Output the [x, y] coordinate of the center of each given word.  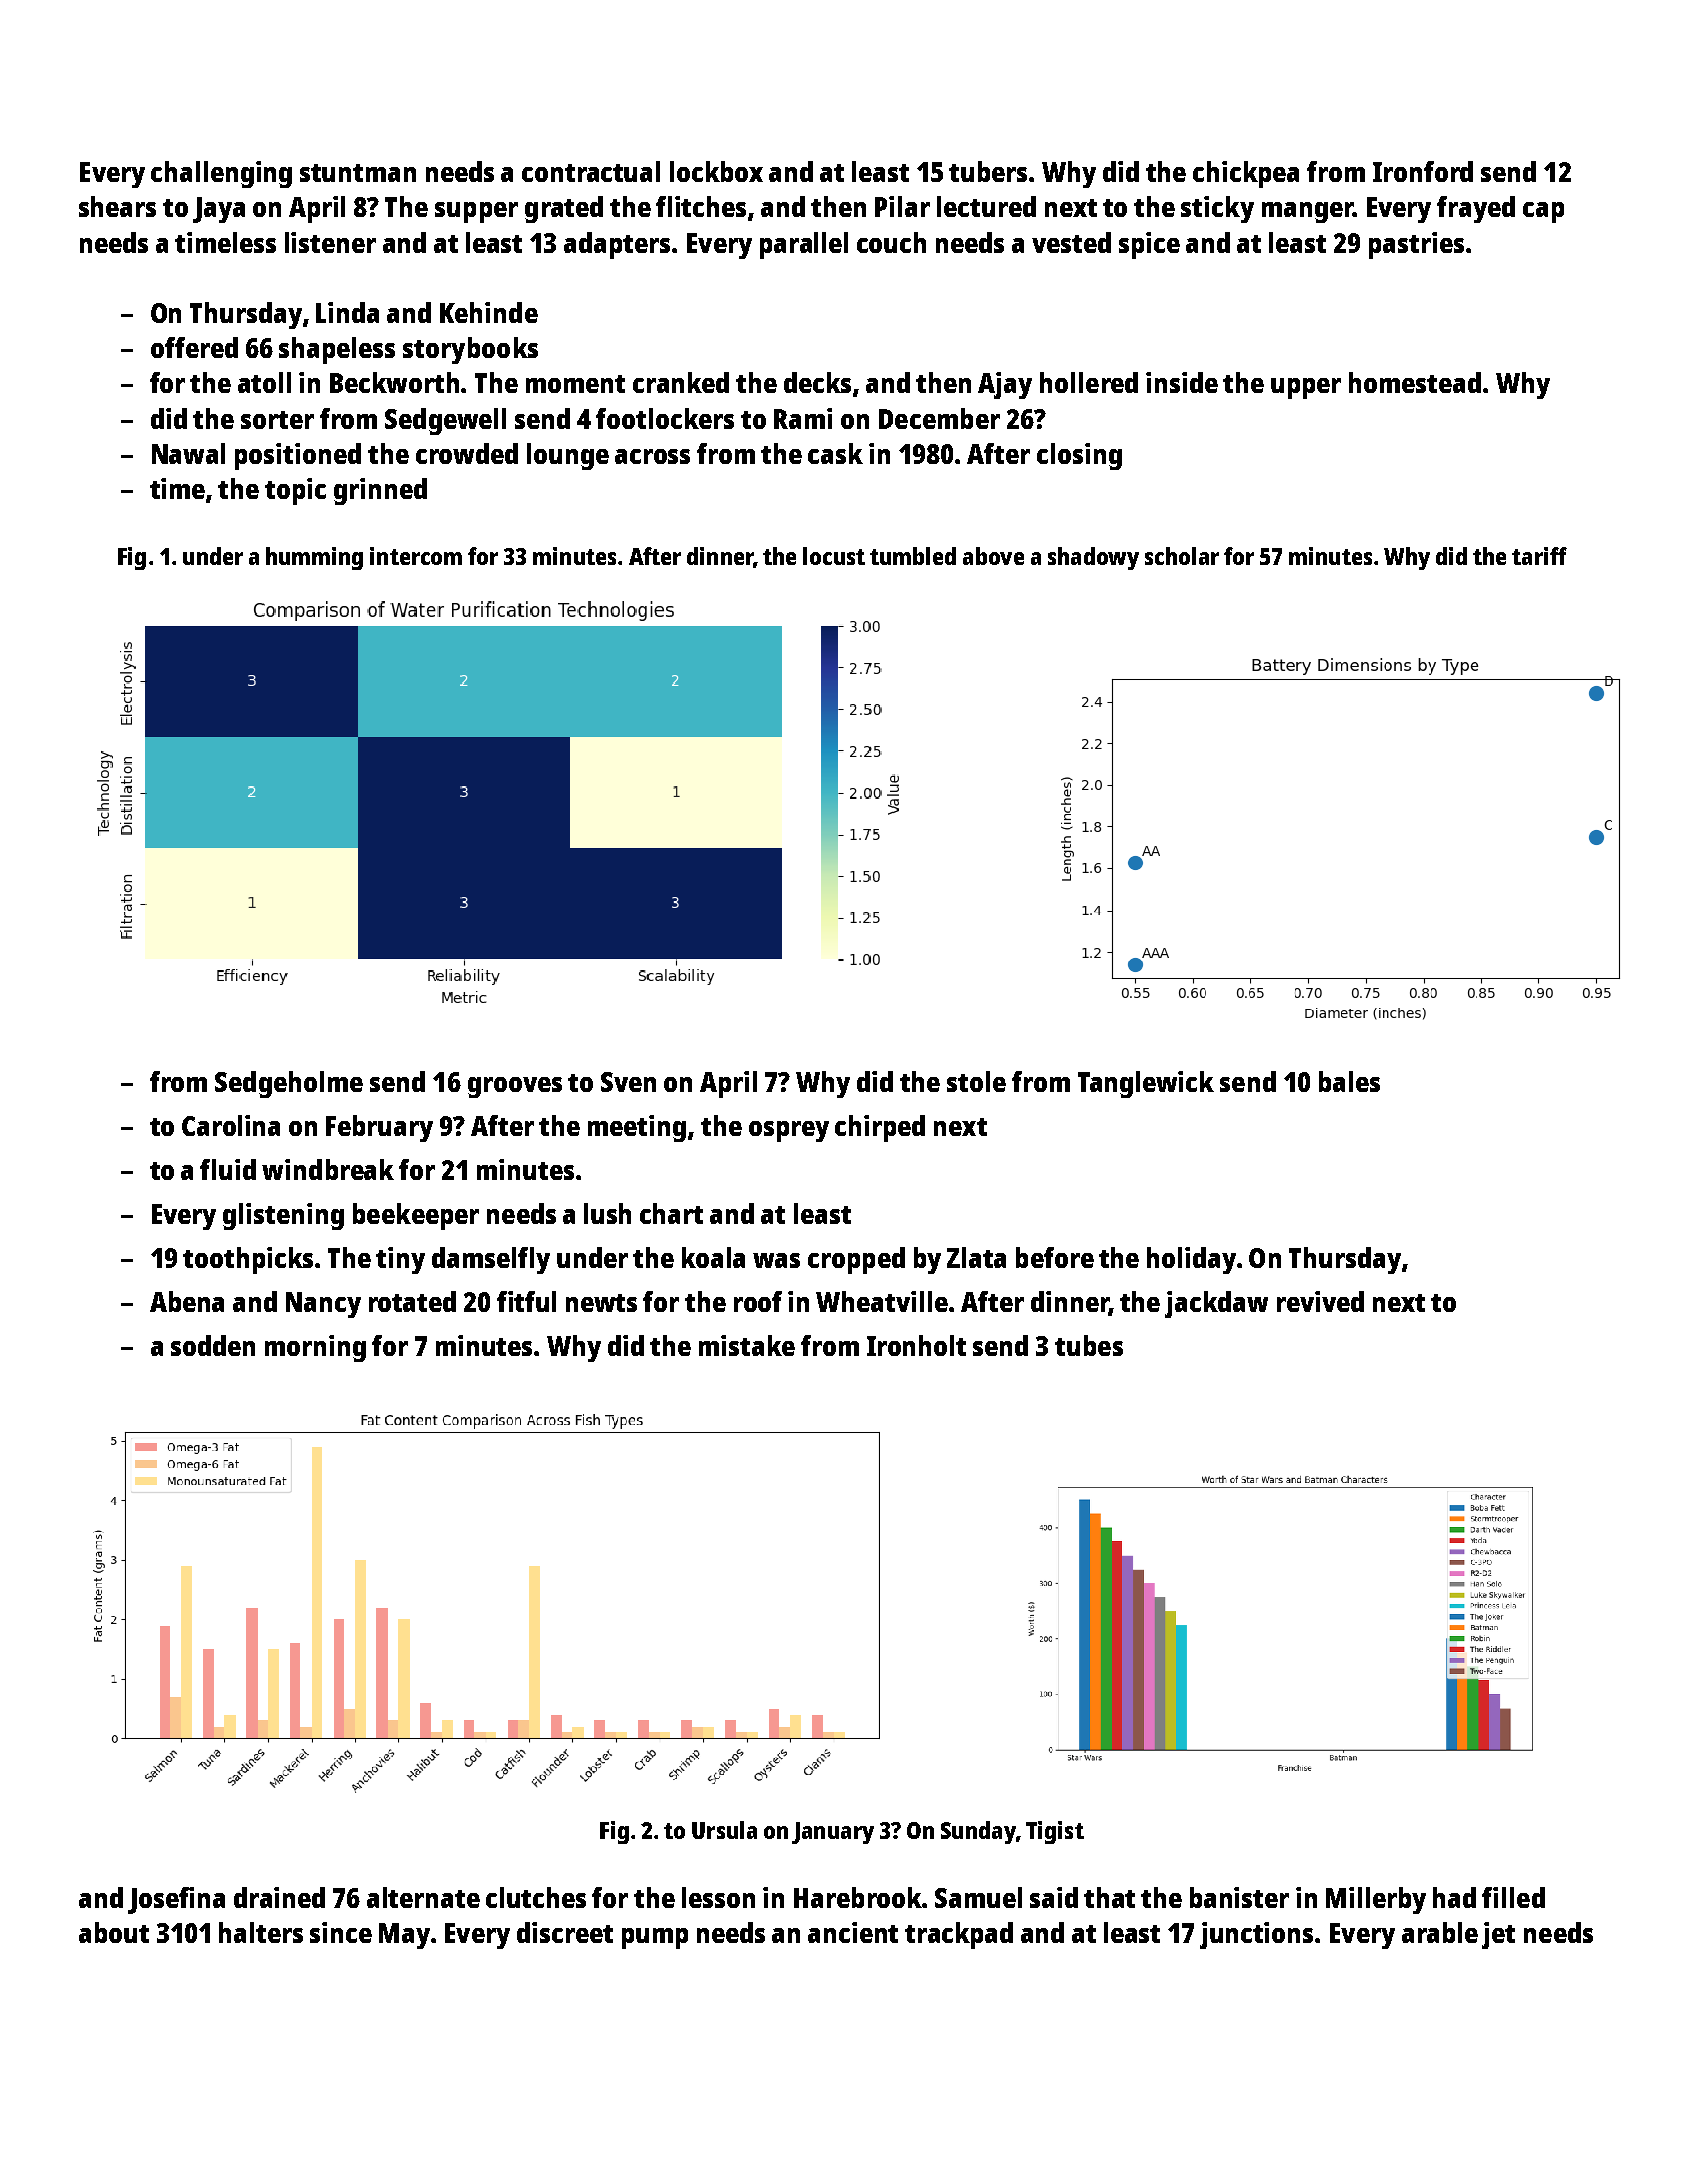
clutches [536, 1897]
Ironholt [916, 1345]
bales [1349, 1081]
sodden [213, 1345]
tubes [1089, 1345]
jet [1498, 1935]
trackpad [959, 1935]
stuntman [358, 173]
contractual [591, 171]
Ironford [1423, 171]
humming [314, 558]
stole [976, 1081]
